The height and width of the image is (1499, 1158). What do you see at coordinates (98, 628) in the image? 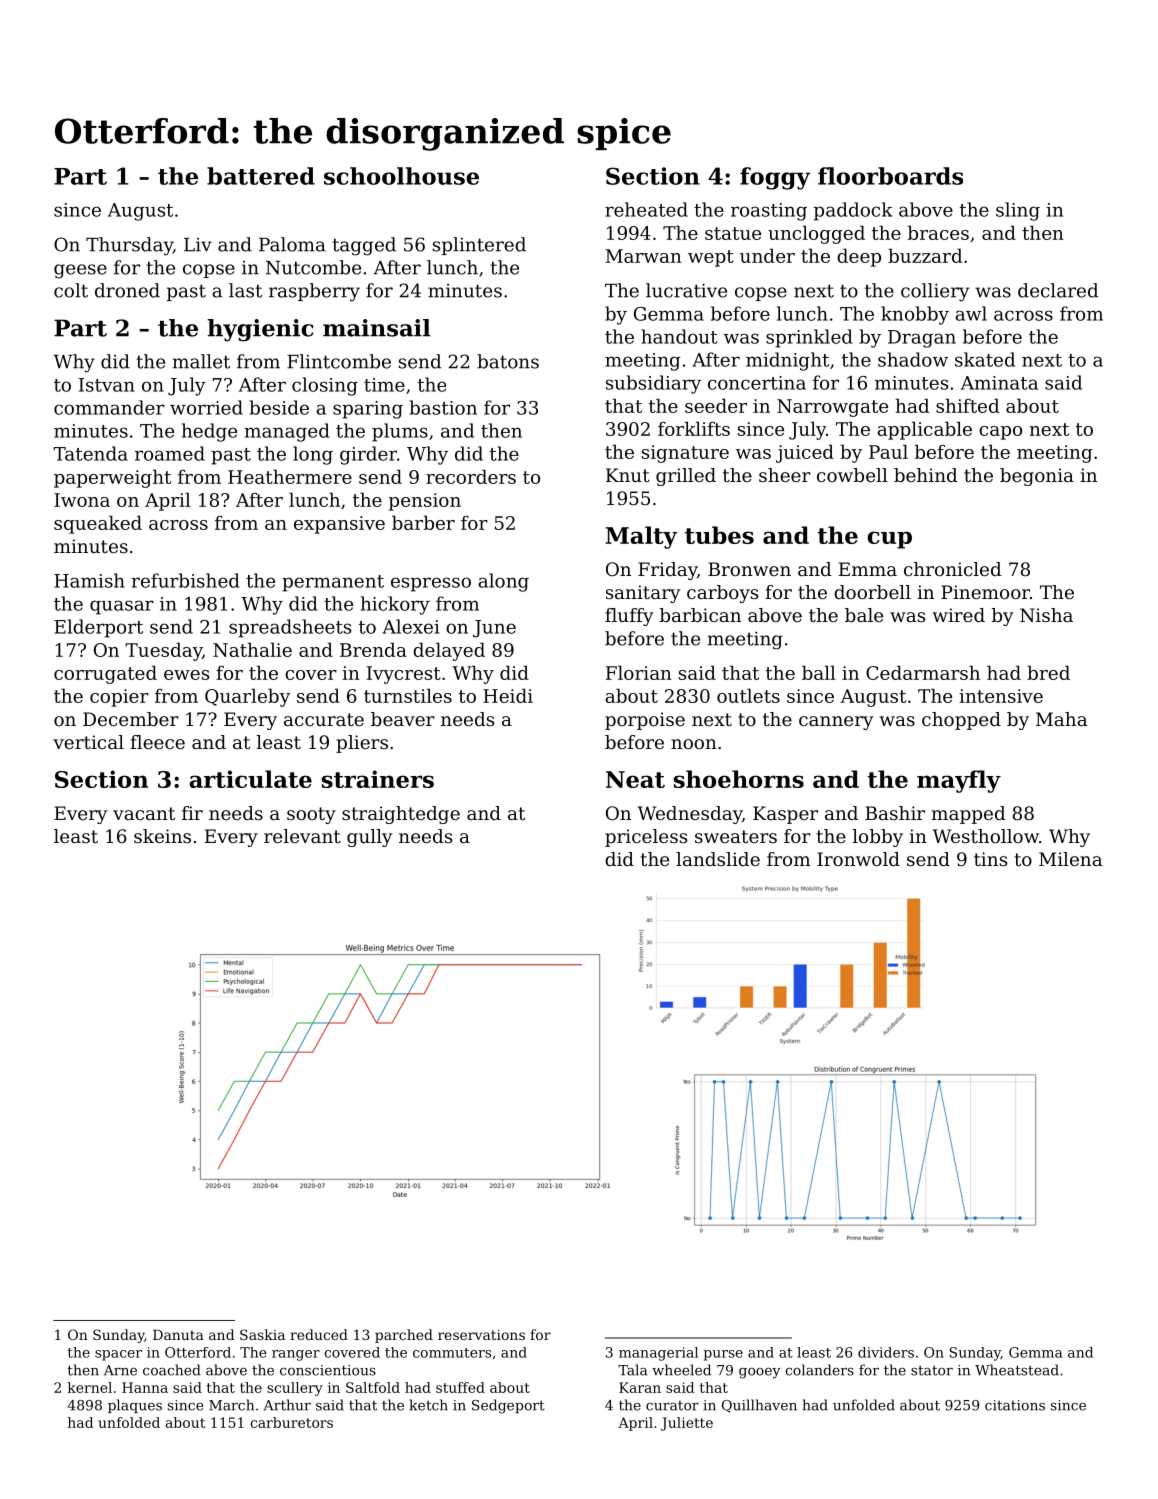
I see `Elderport` at bounding box center [98, 628].
